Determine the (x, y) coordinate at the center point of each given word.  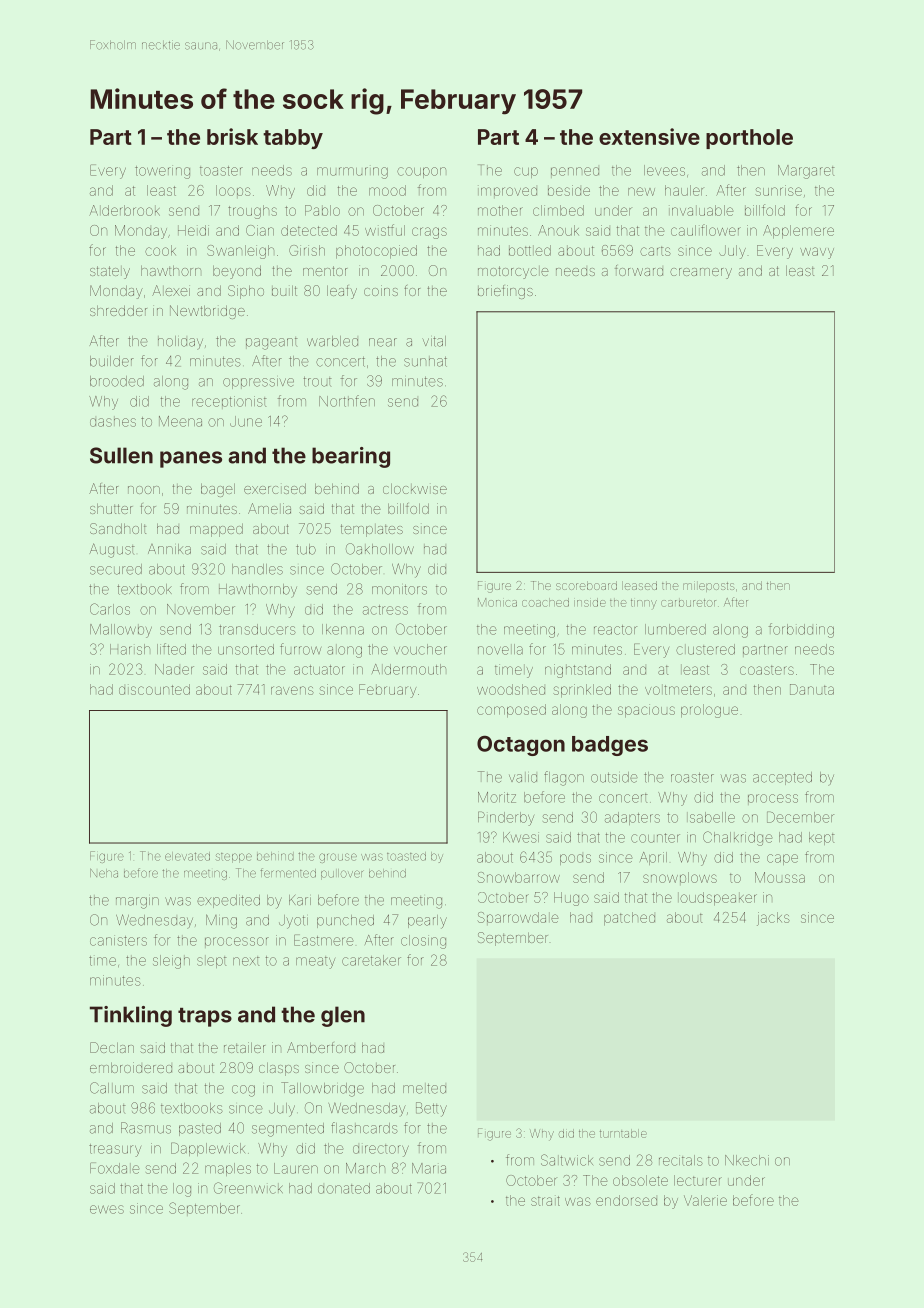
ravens (292, 690)
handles (257, 569)
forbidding (801, 630)
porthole (749, 139)
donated (344, 1188)
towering (162, 172)
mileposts (709, 587)
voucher (420, 649)
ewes (107, 1209)
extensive (649, 136)
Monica (497, 602)
